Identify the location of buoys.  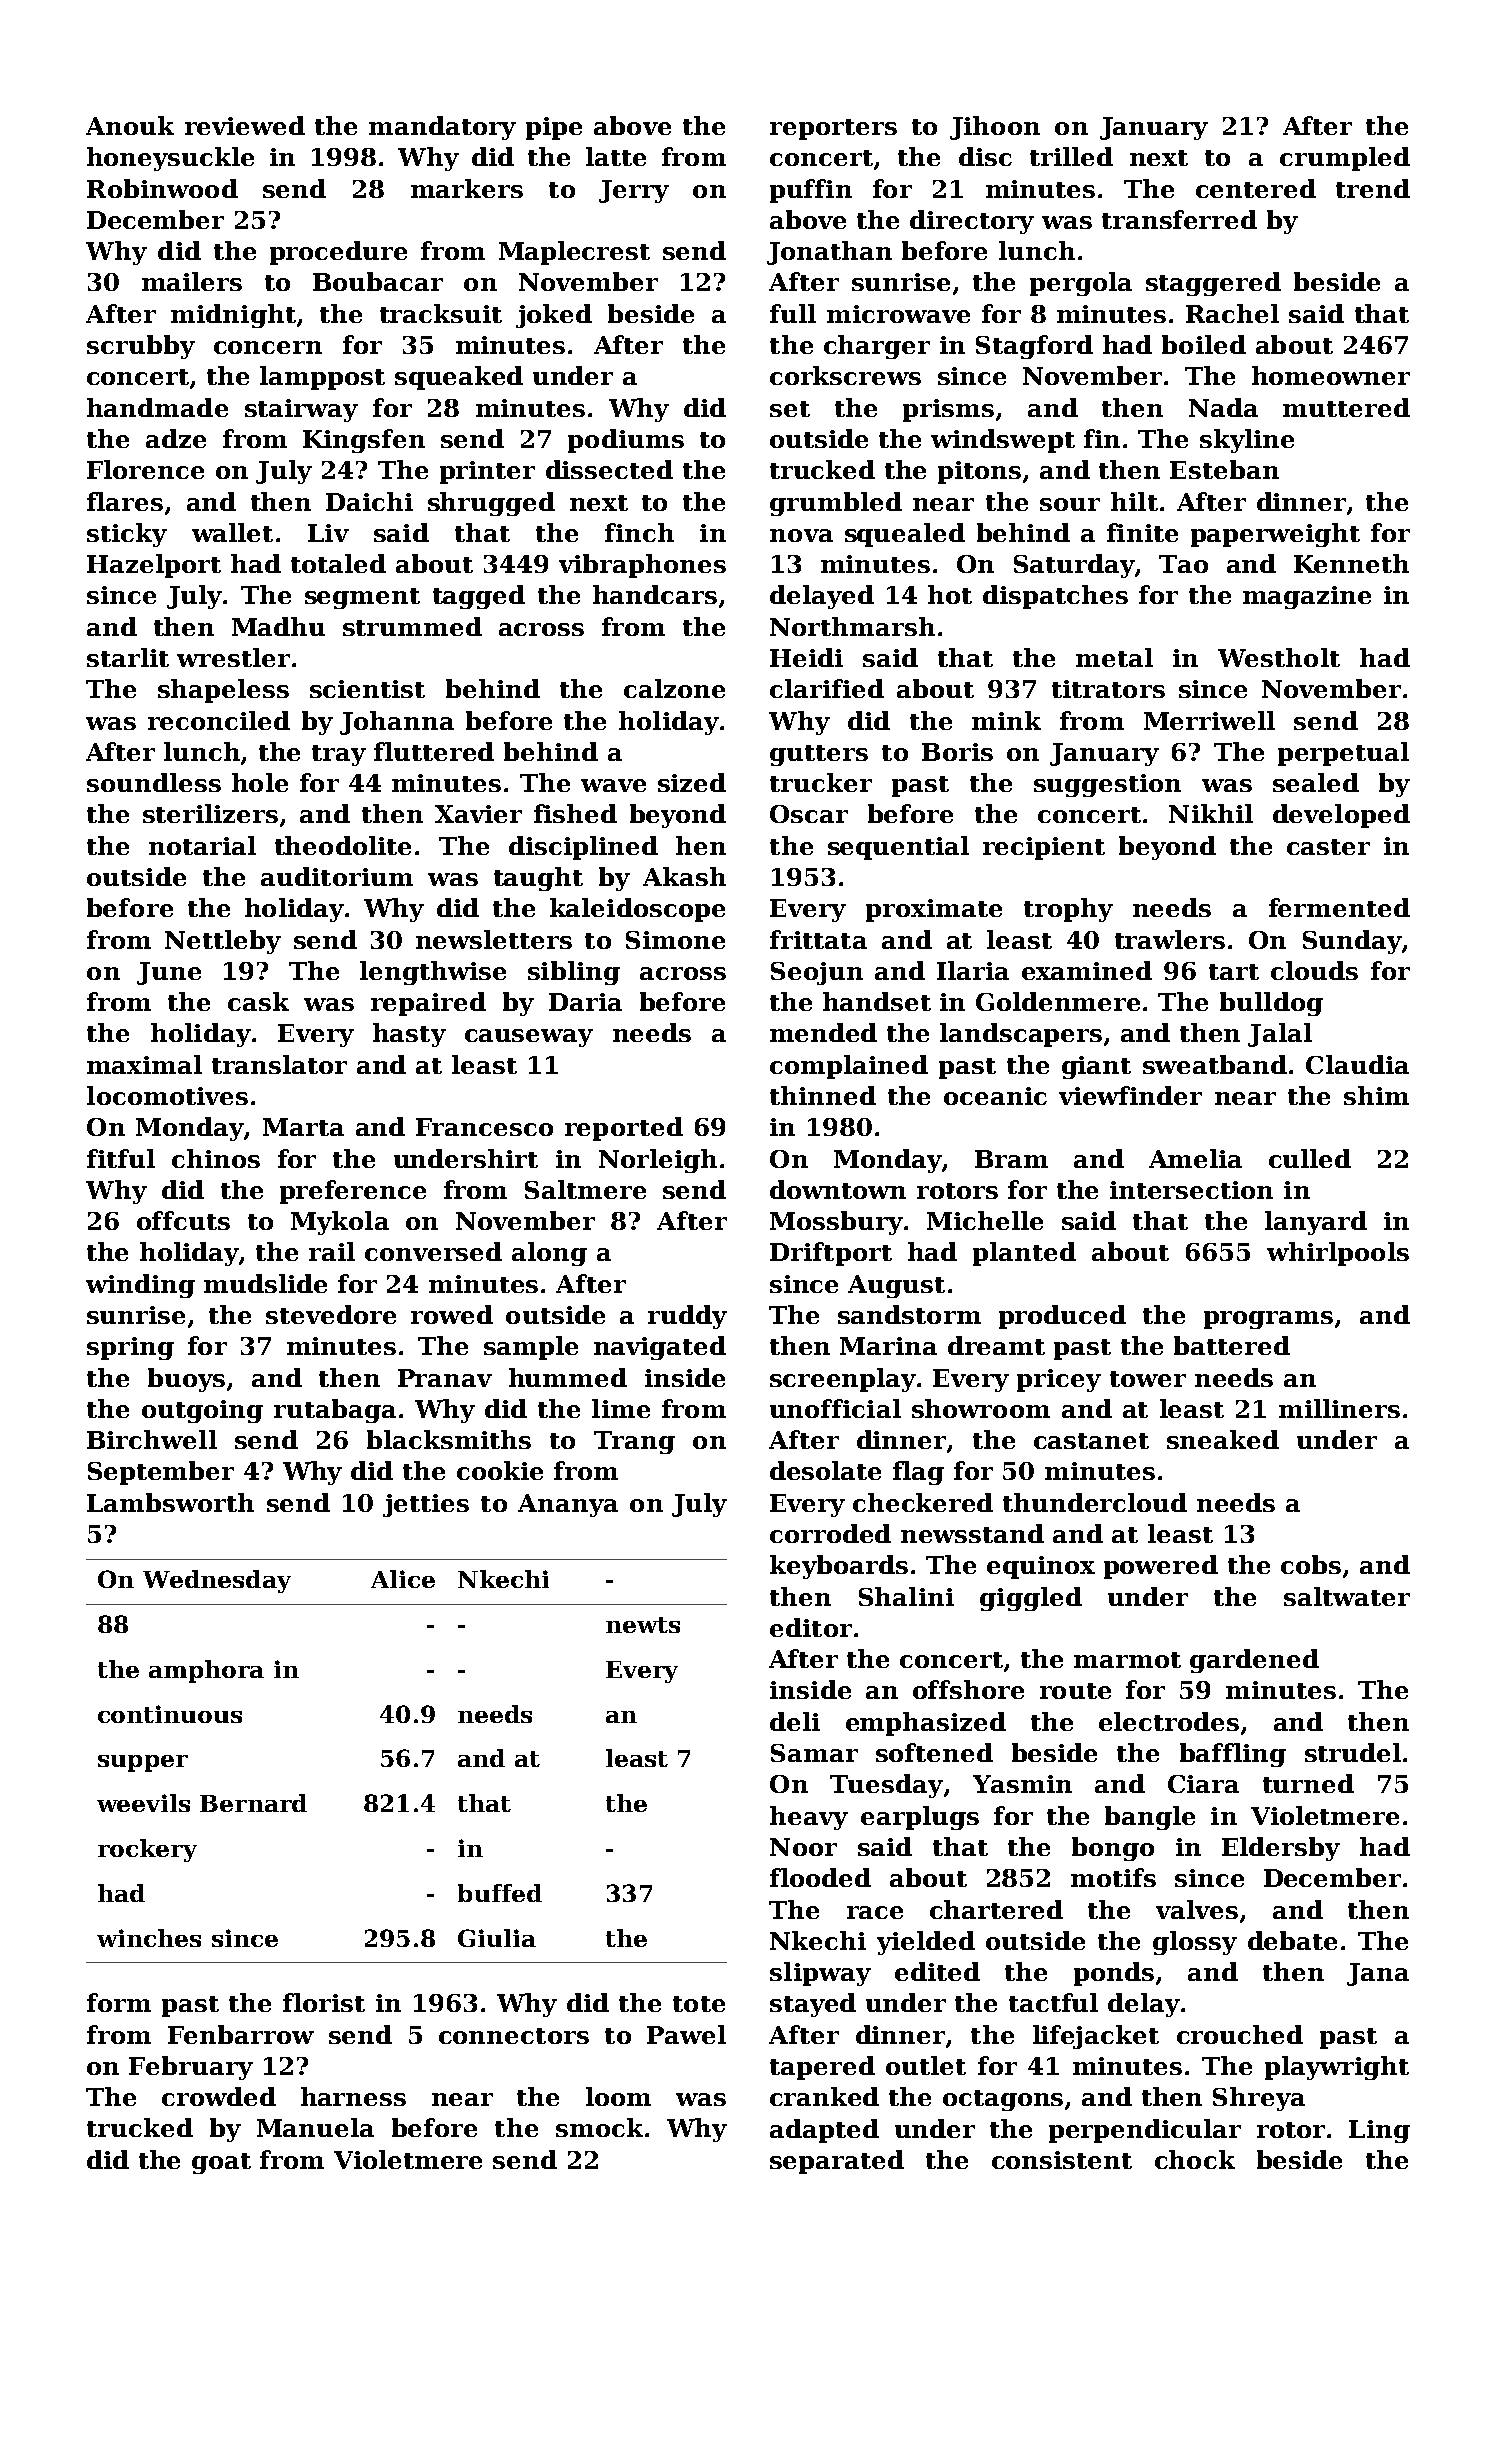
(186, 1380).
